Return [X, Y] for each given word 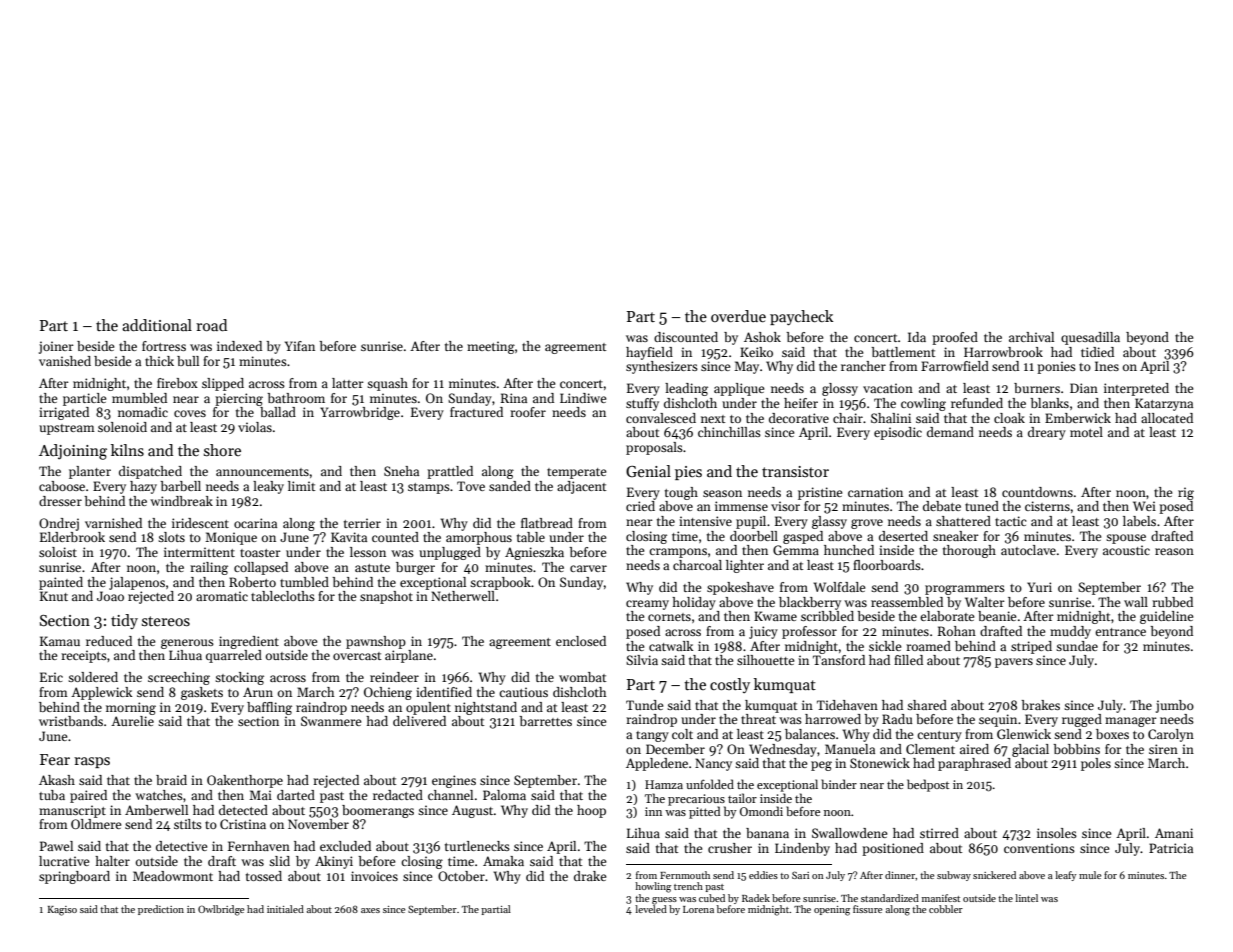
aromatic [222, 596]
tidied [1097, 352]
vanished [65, 361]
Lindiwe [583, 398]
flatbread [547, 523]
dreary [1047, 433]
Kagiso [62, 911]
